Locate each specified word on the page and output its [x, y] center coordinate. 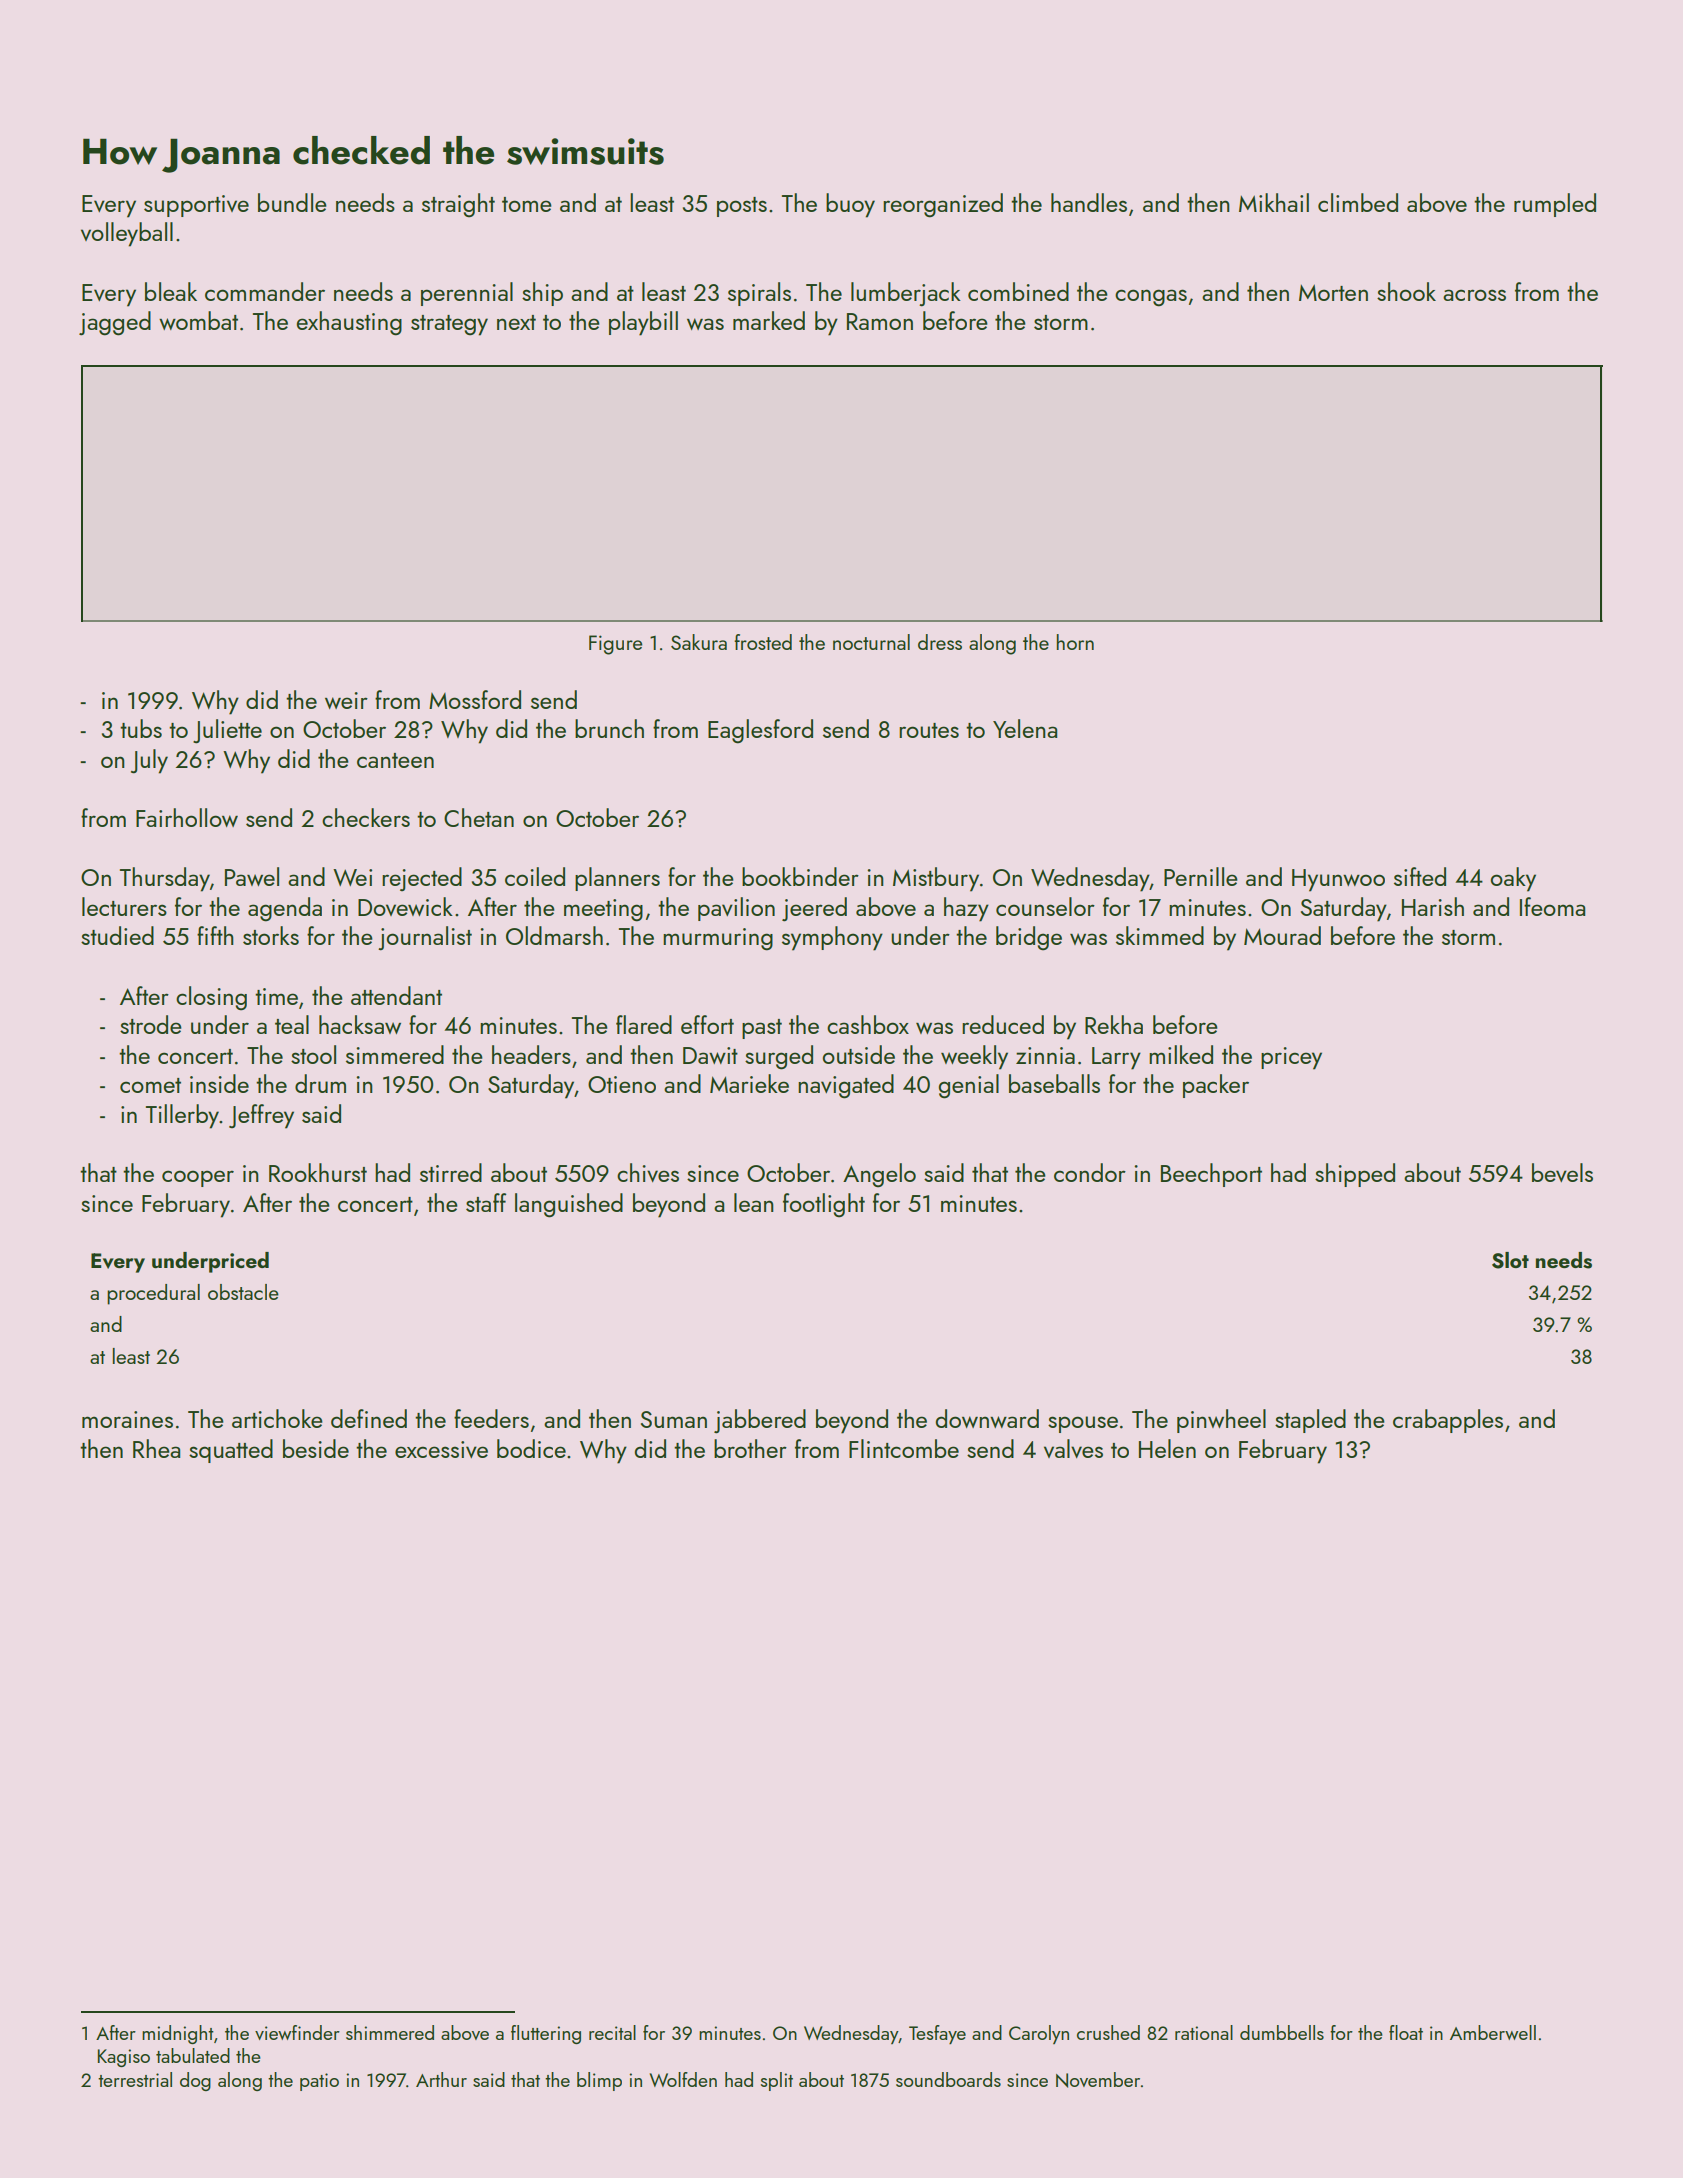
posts [742, 207]
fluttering [546, 2034]
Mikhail [1274, 202]
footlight [824, 1205]
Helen [1167, 1448]
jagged [115, 323]
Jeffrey [261, 1116]
